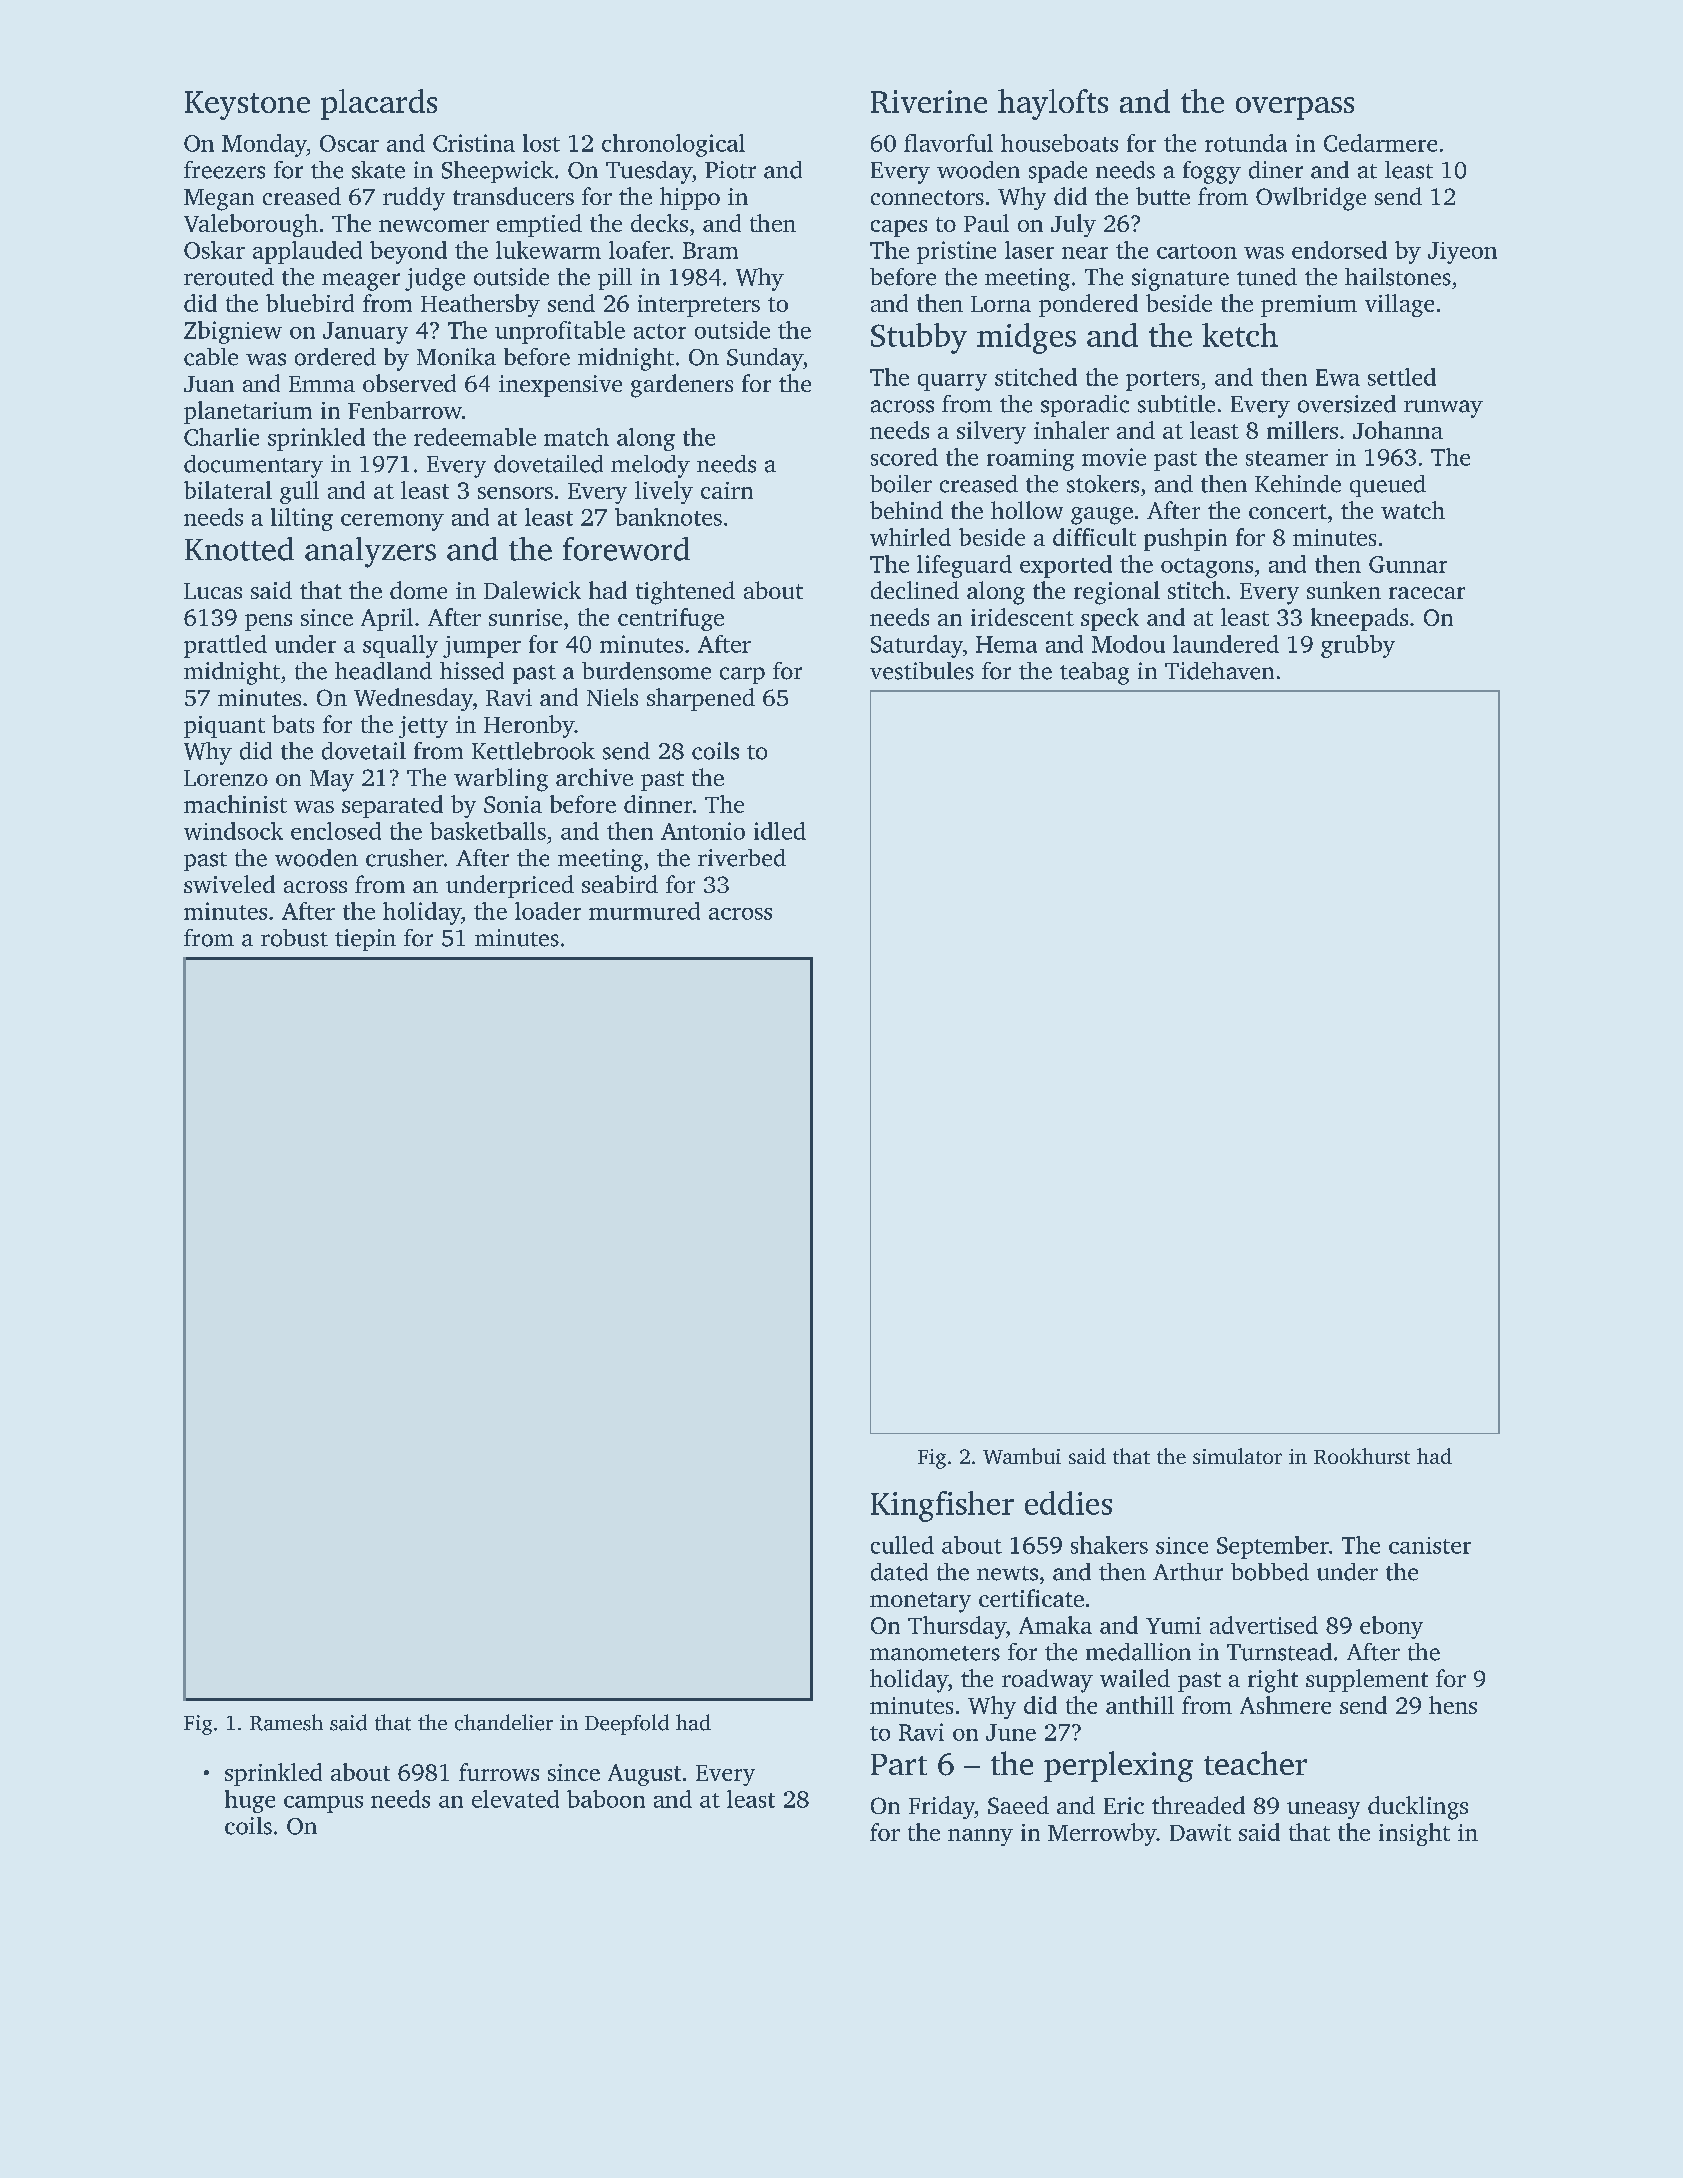  I want to click on basketballs, so click(488, 831).
